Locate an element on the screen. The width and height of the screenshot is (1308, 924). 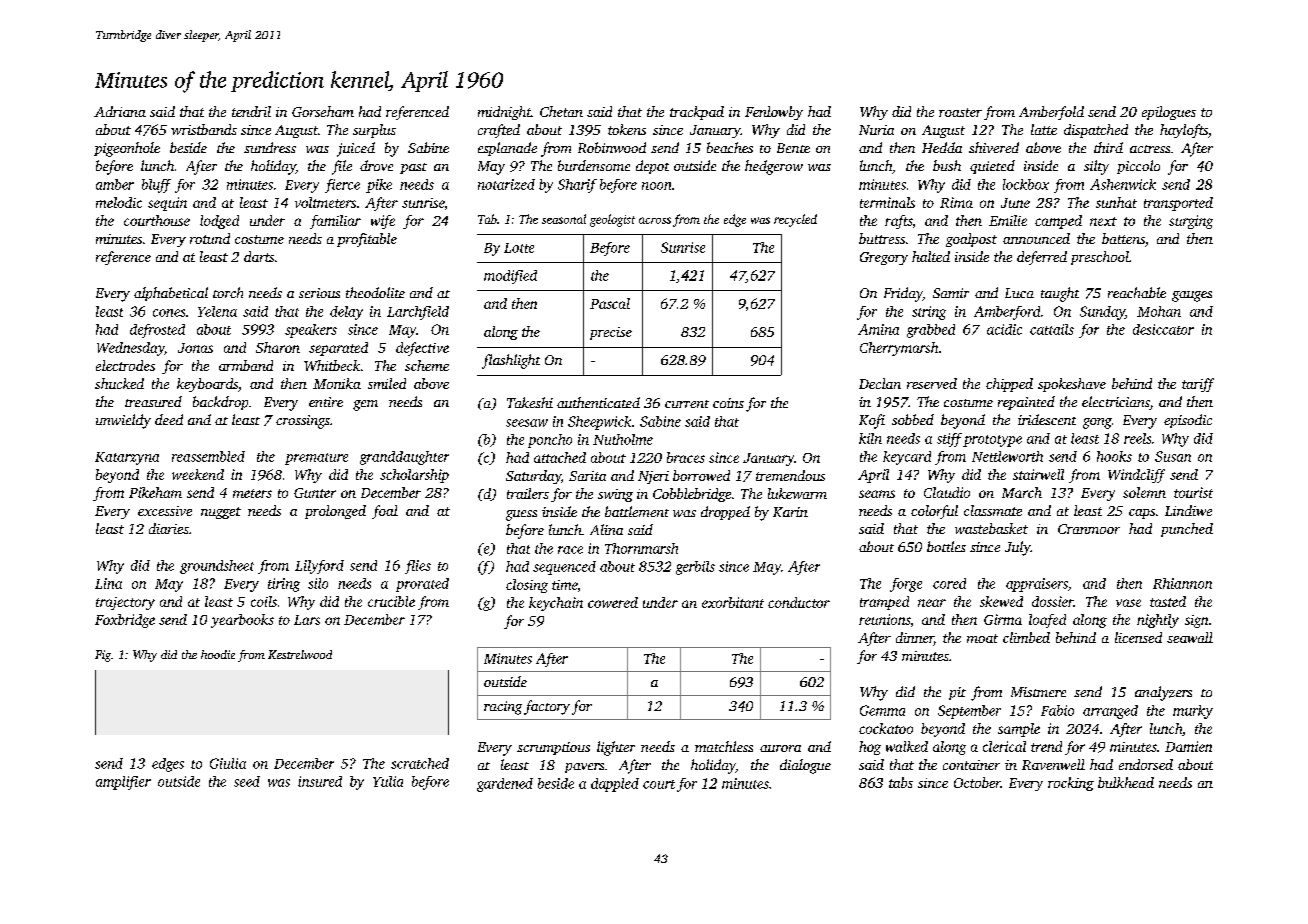
hooks is located at coordinates (1114, 456).
